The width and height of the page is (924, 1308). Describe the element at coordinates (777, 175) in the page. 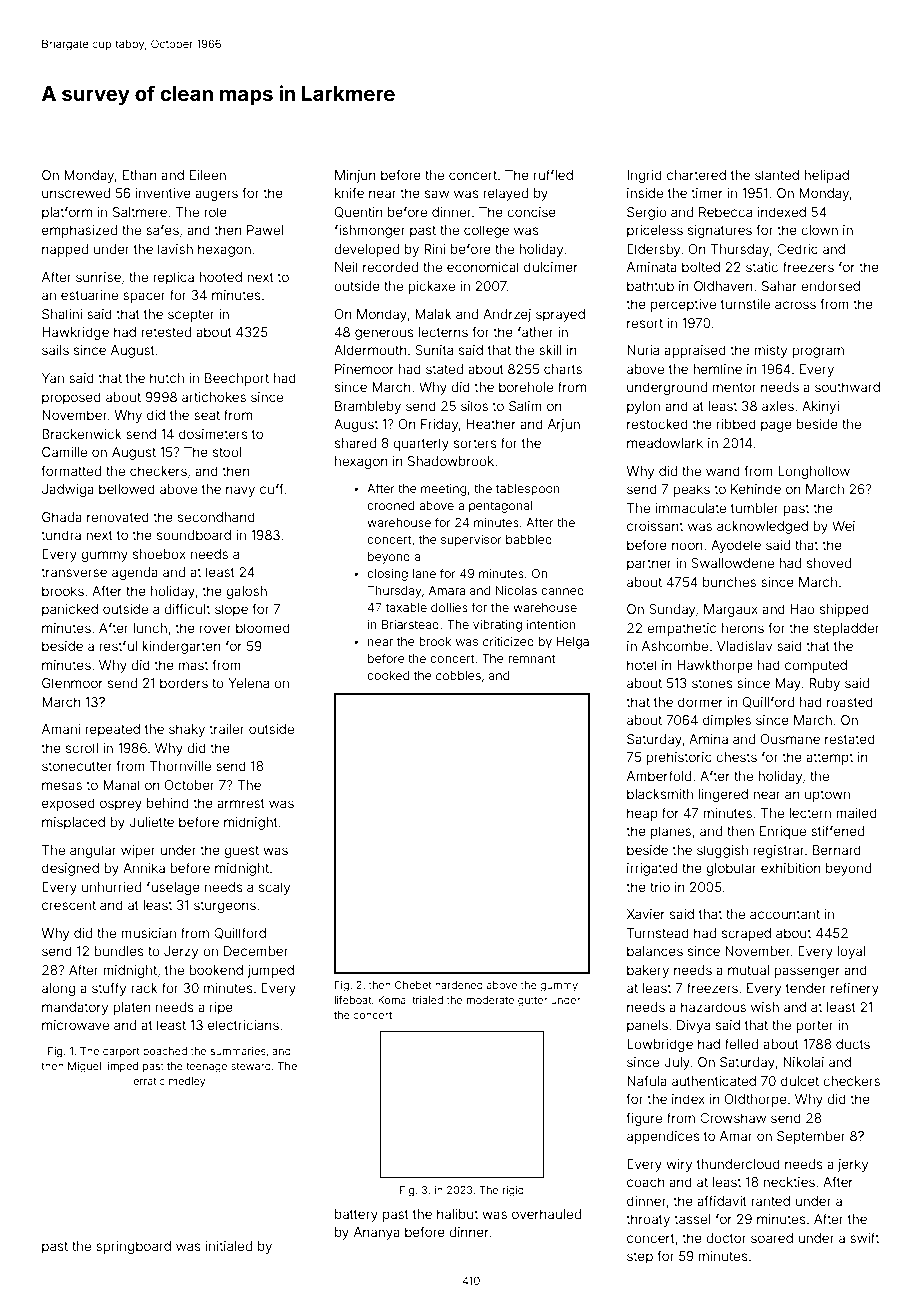

I see `slanted` at that location.
